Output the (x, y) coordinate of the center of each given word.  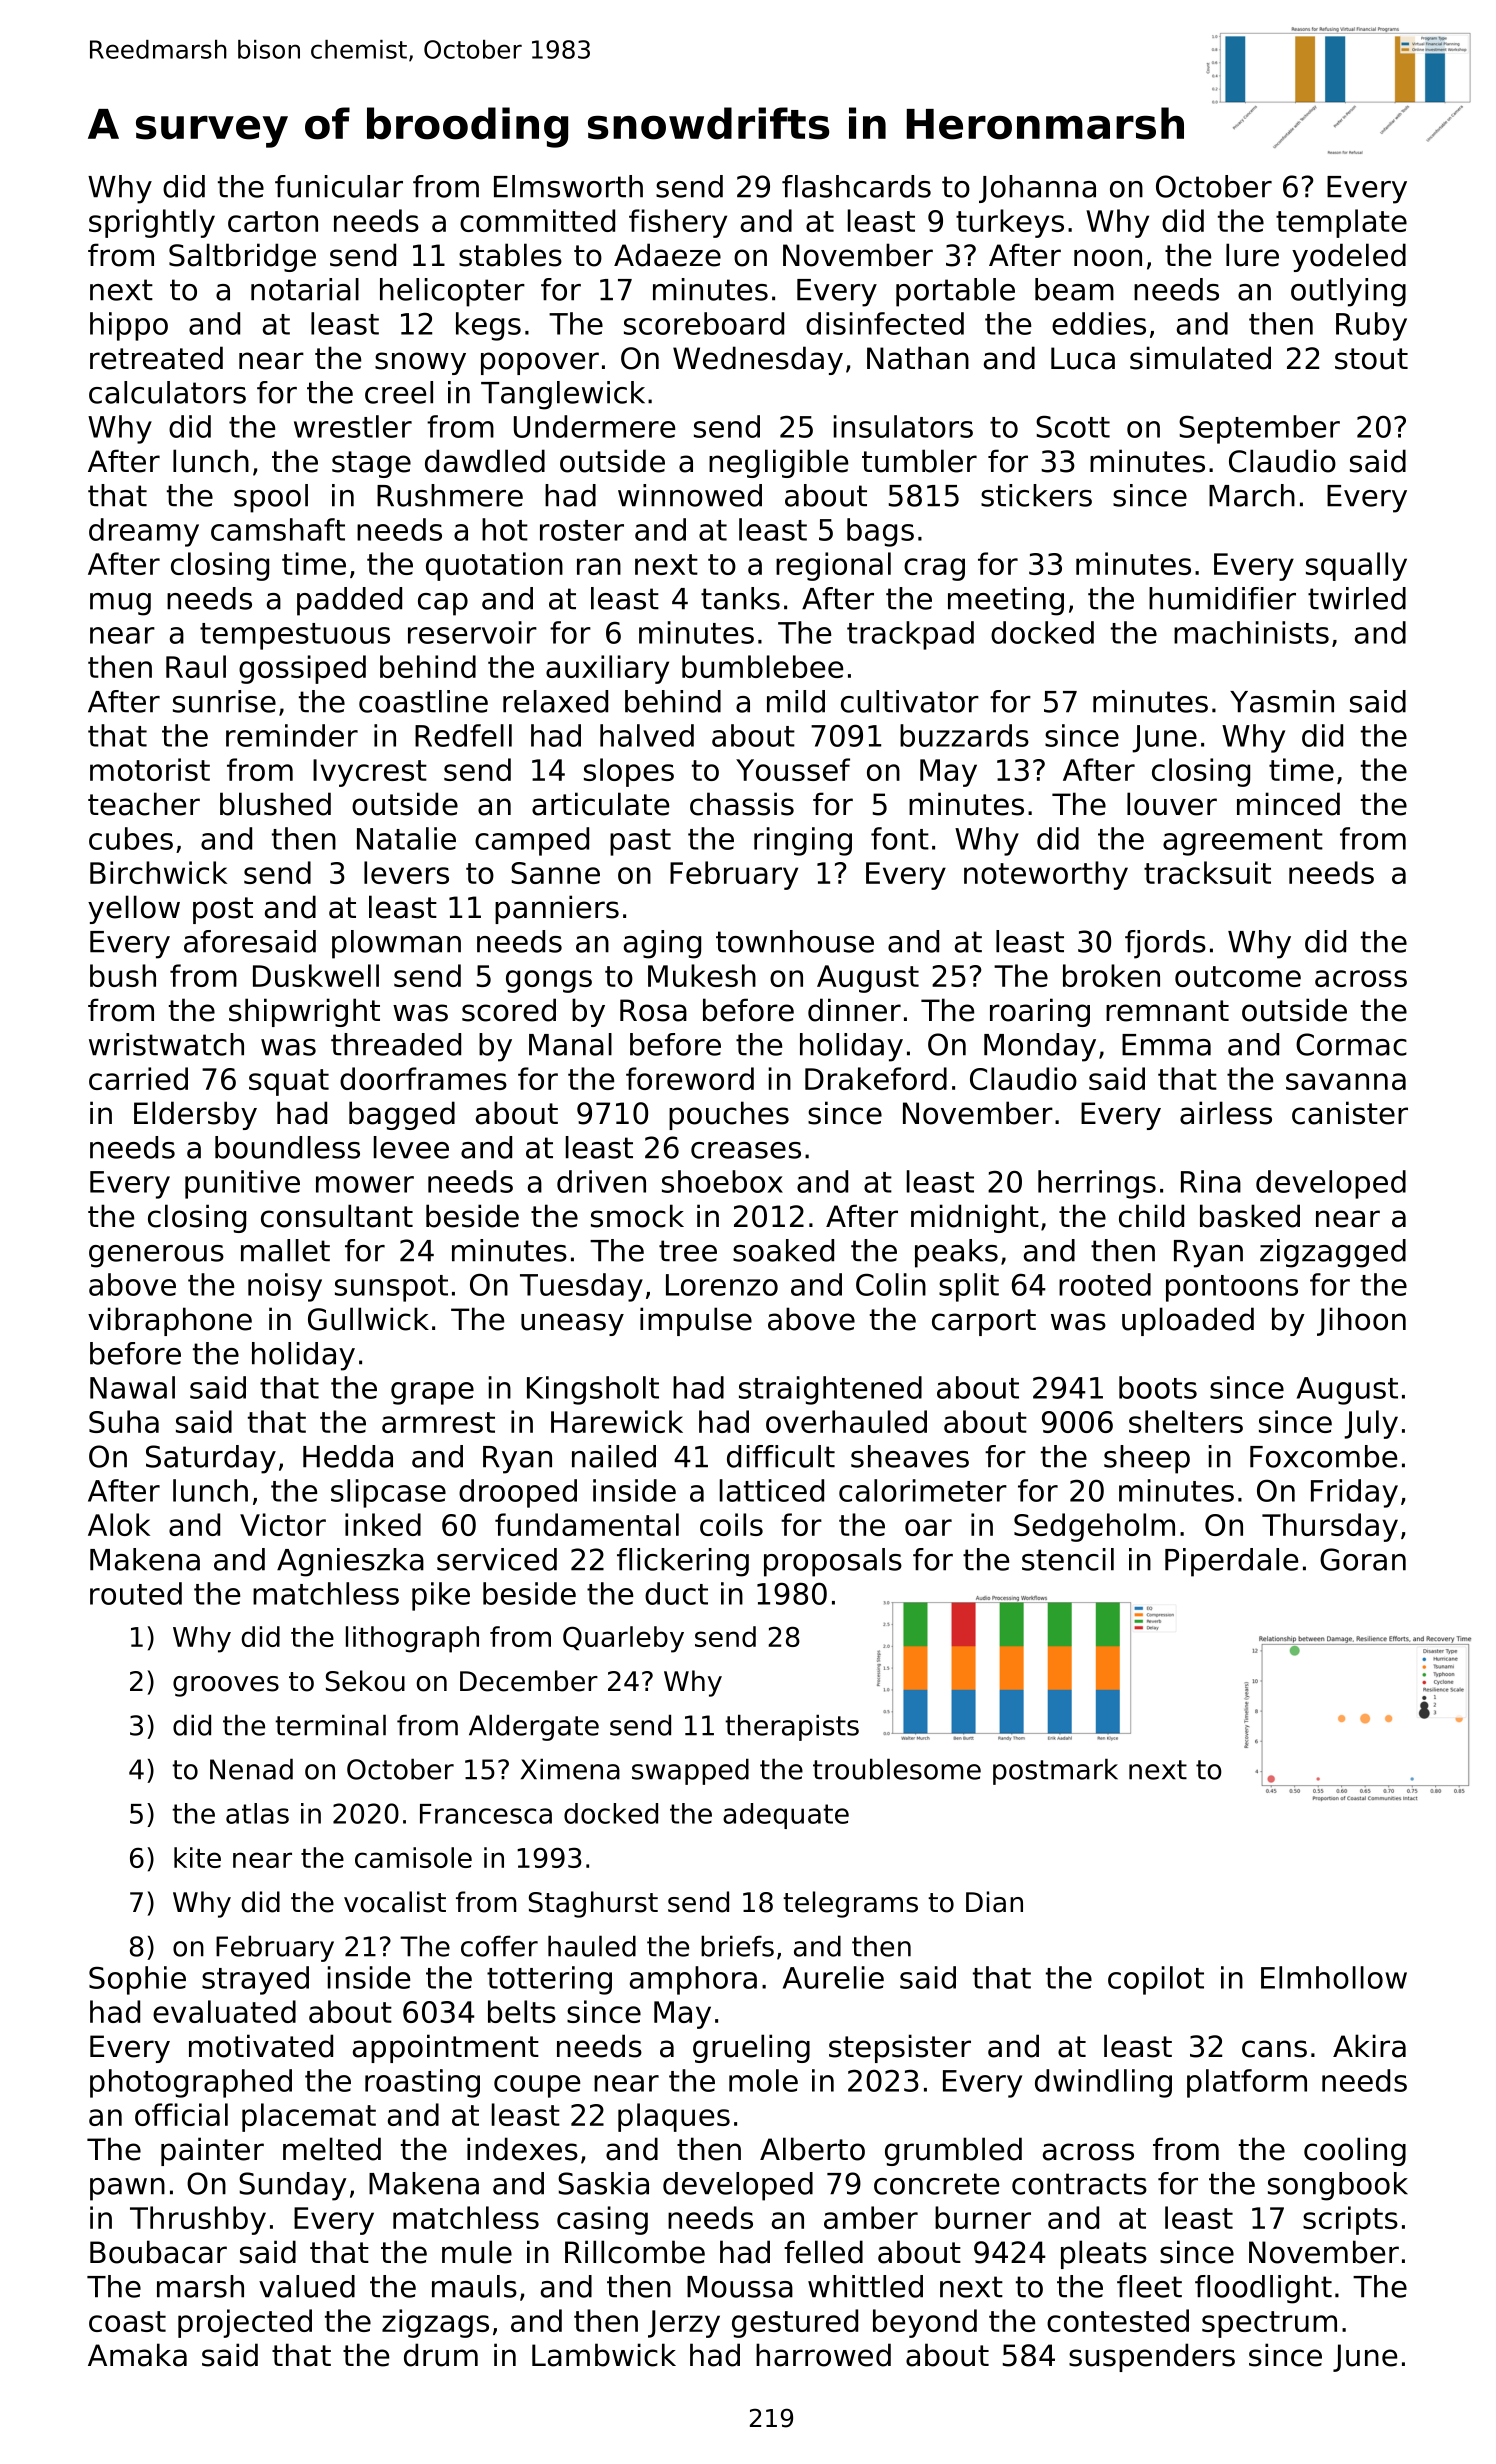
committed (537, 220)
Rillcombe (635, 2252)
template (1341, 223)
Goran (1363, 1559)
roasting (422, 2083)
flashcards (856, 186)
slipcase (388, 1493)
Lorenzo (722, 1285)
